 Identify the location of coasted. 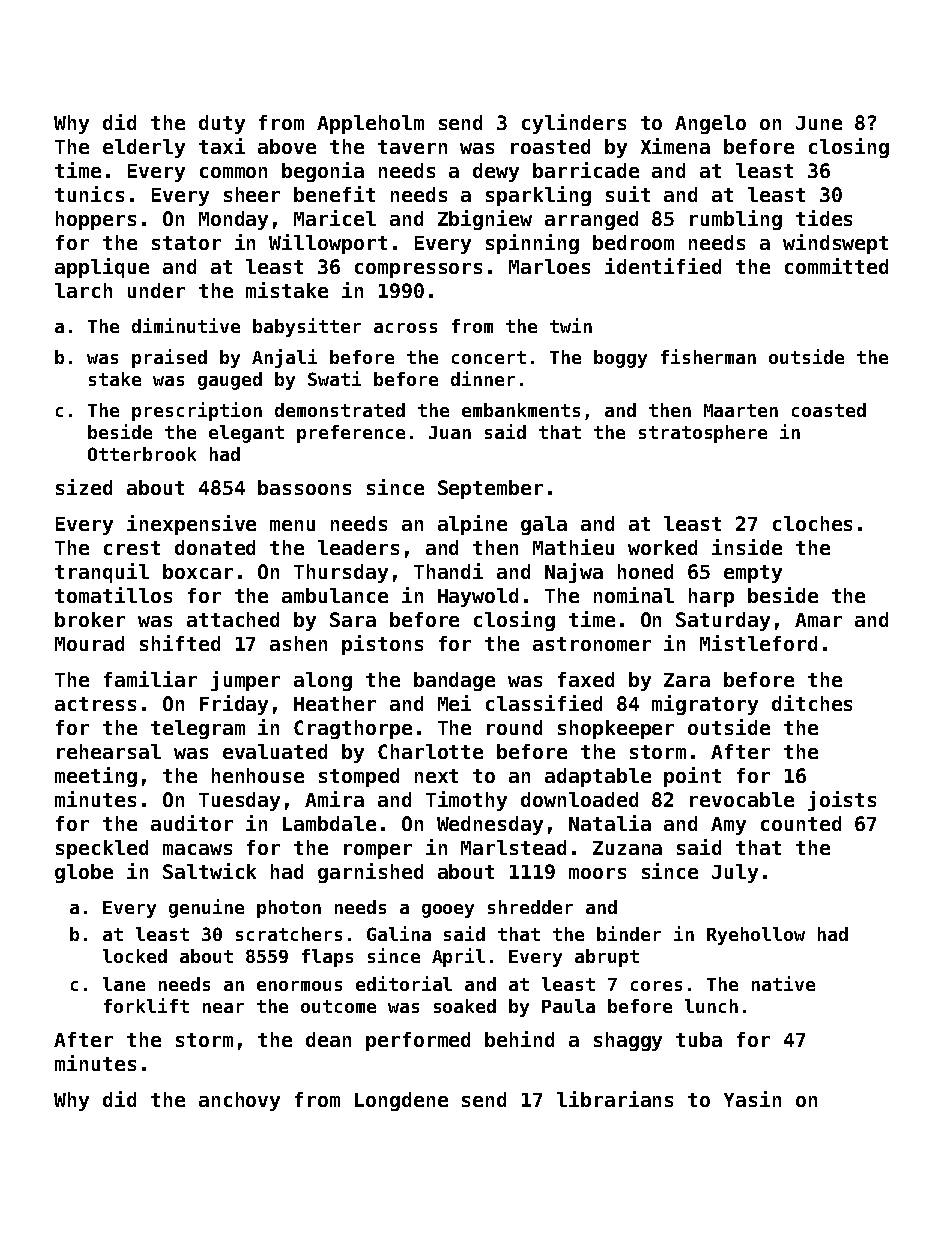
(829, 410).
